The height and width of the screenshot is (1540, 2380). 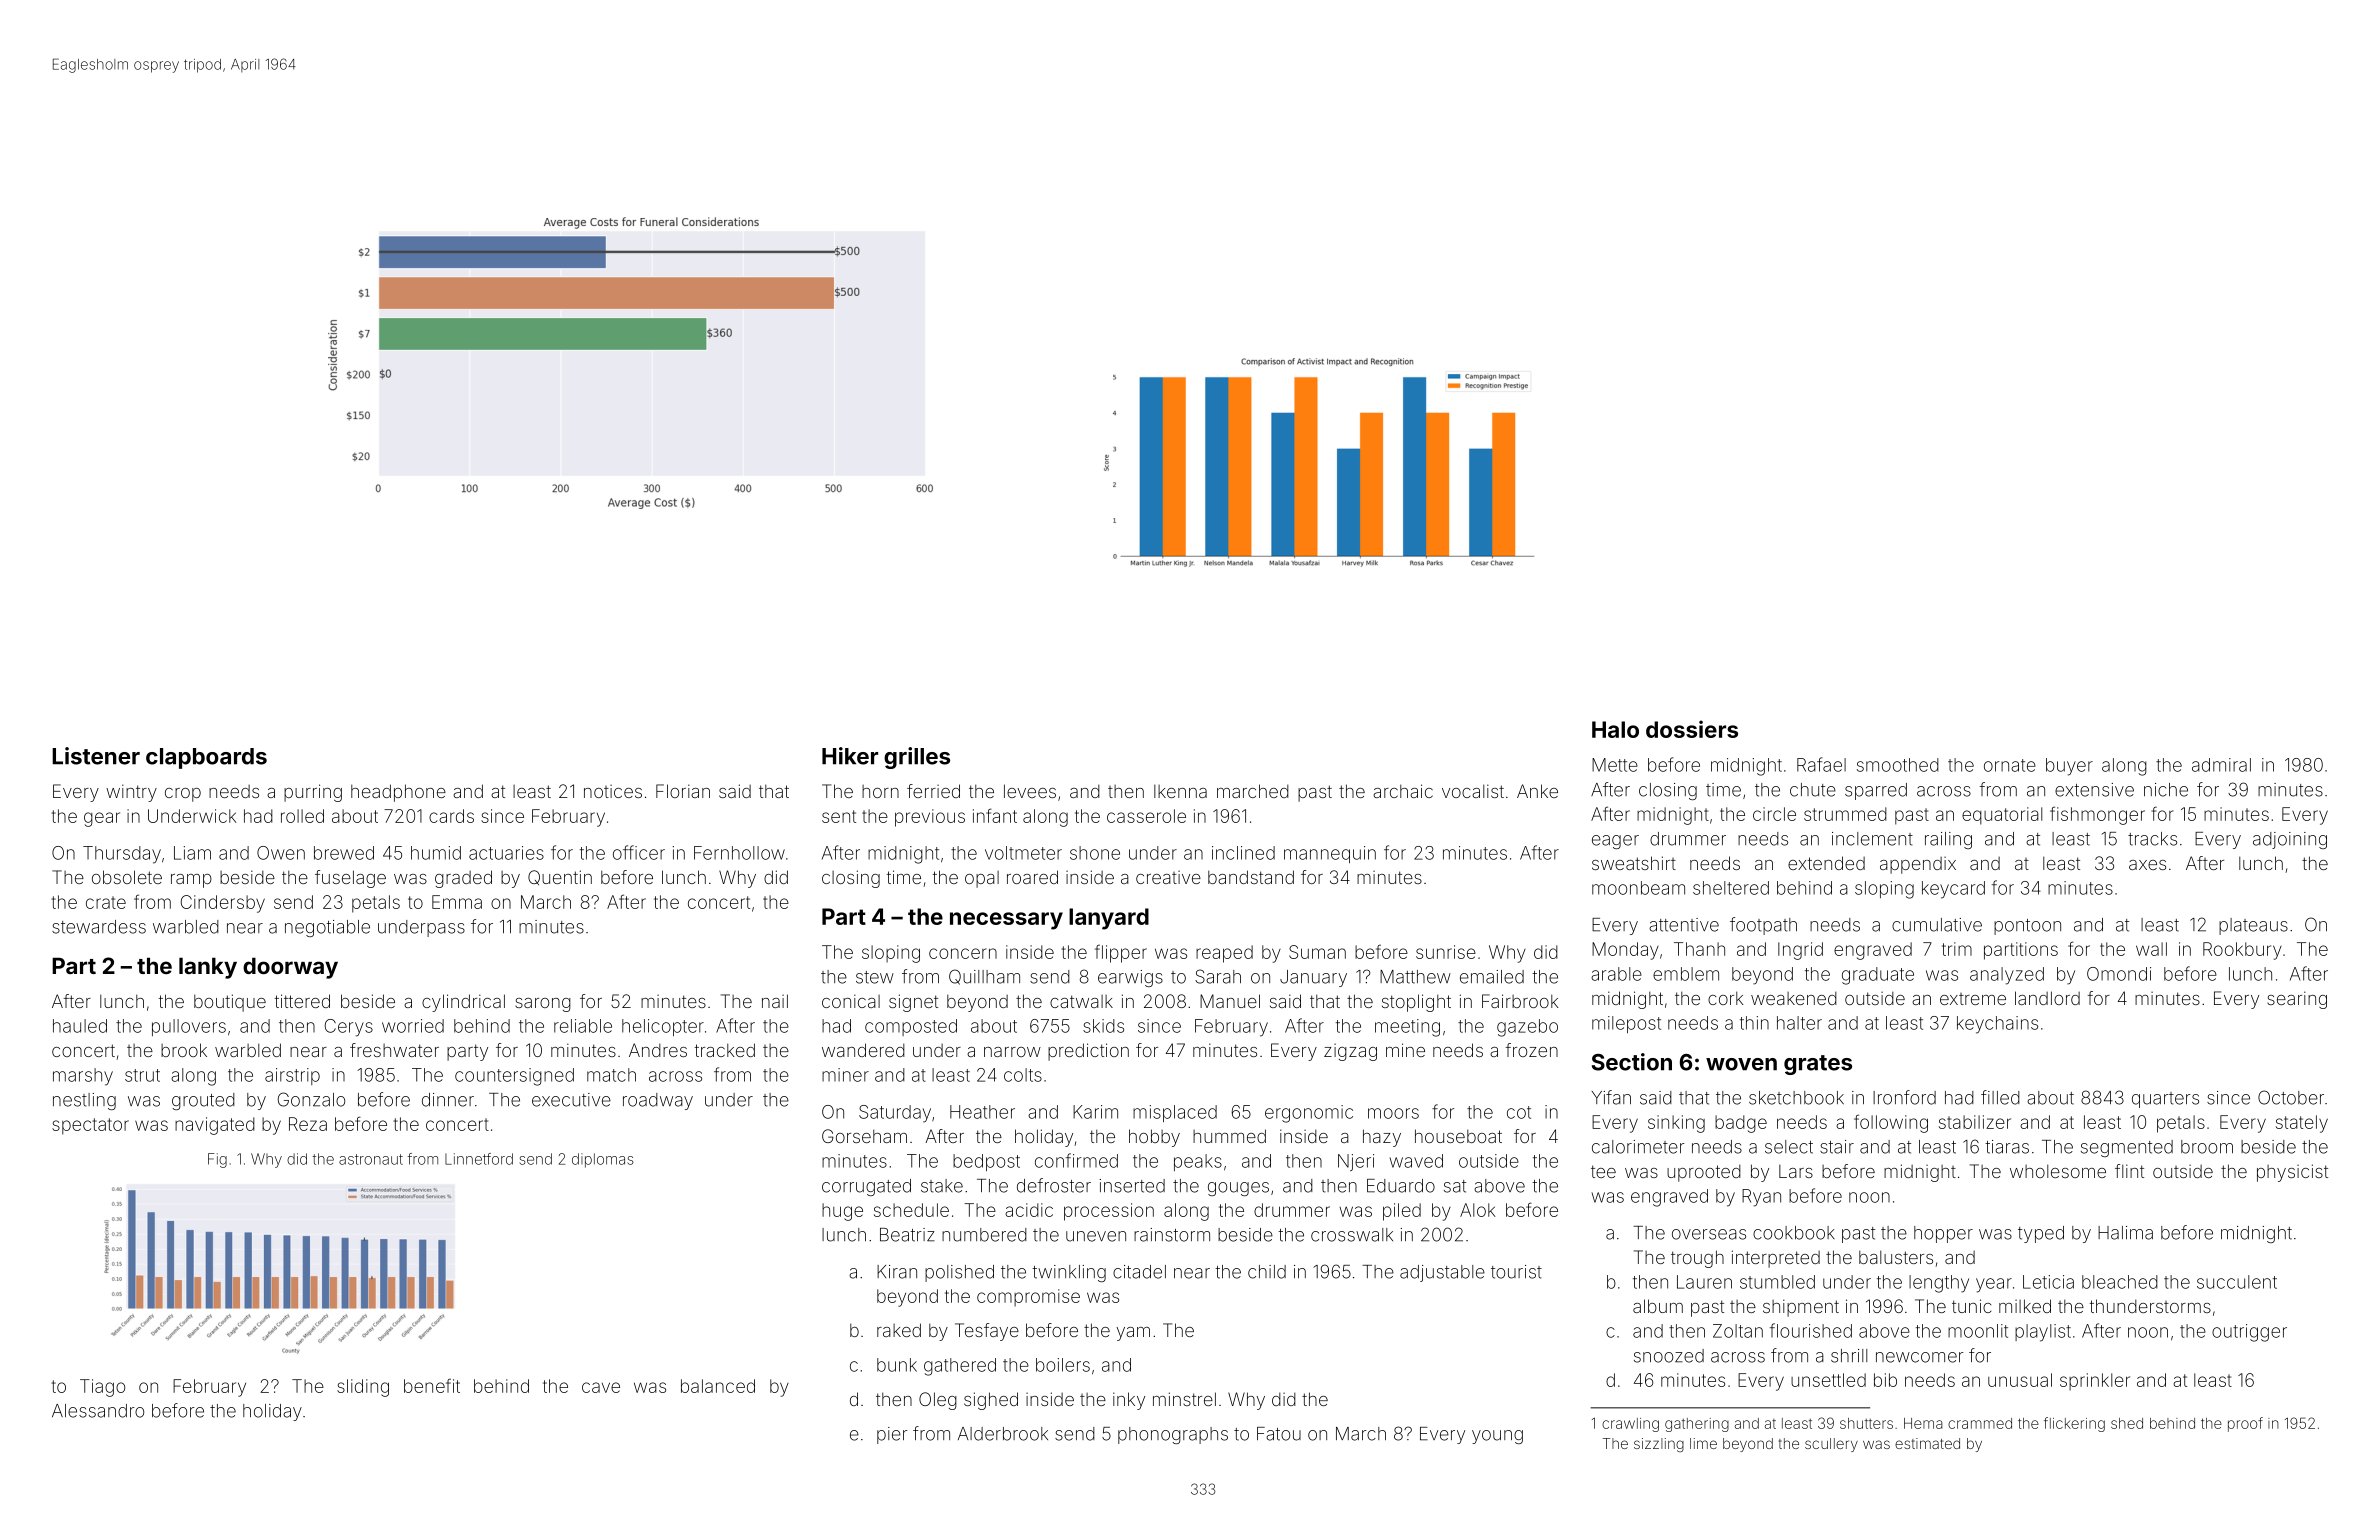 I want to click on admiral, so click(x=2221, y=765).
